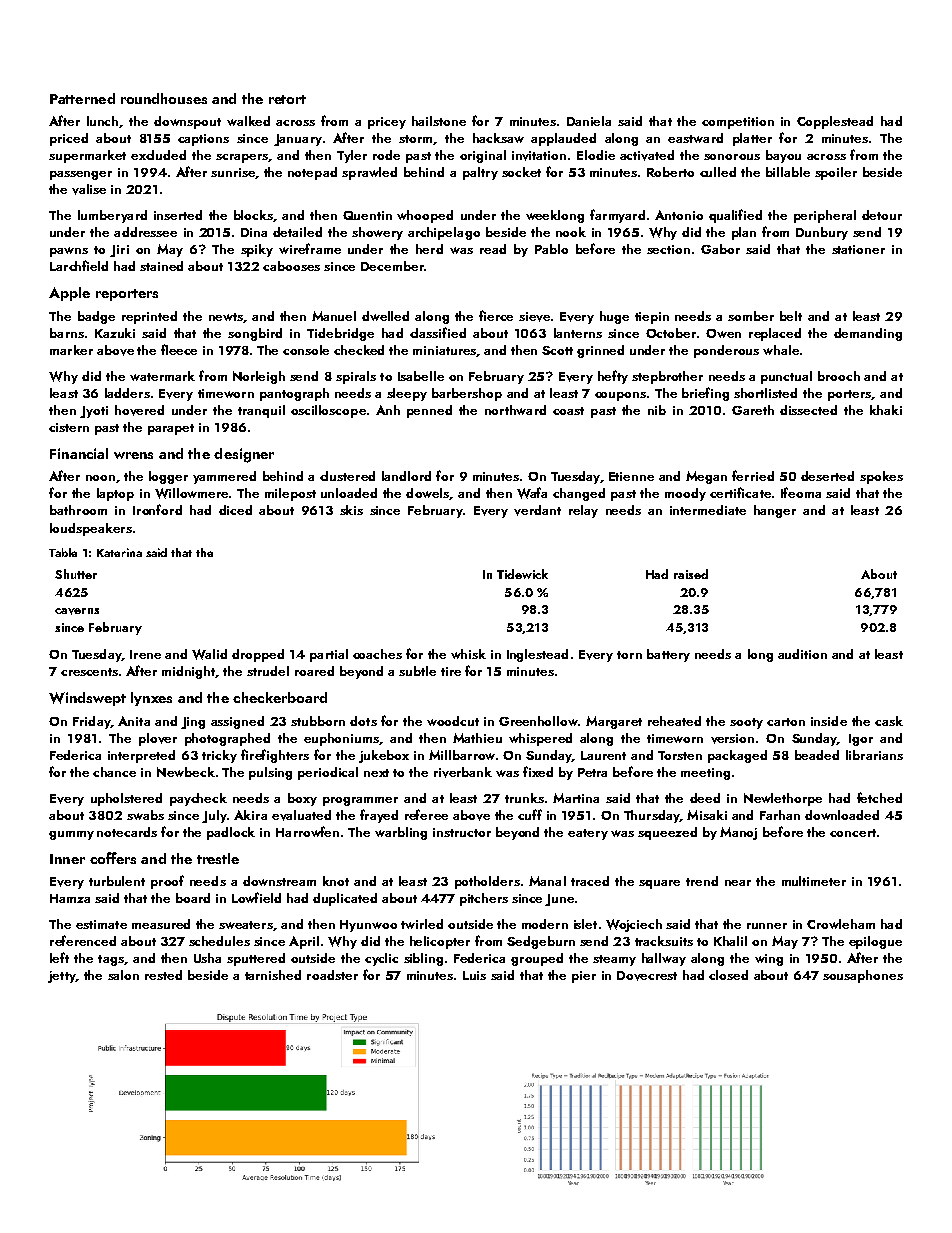 Image resolution: width=952 pixels, height=1233 pixels. I want to click on Patterned, so click(82, 98).
